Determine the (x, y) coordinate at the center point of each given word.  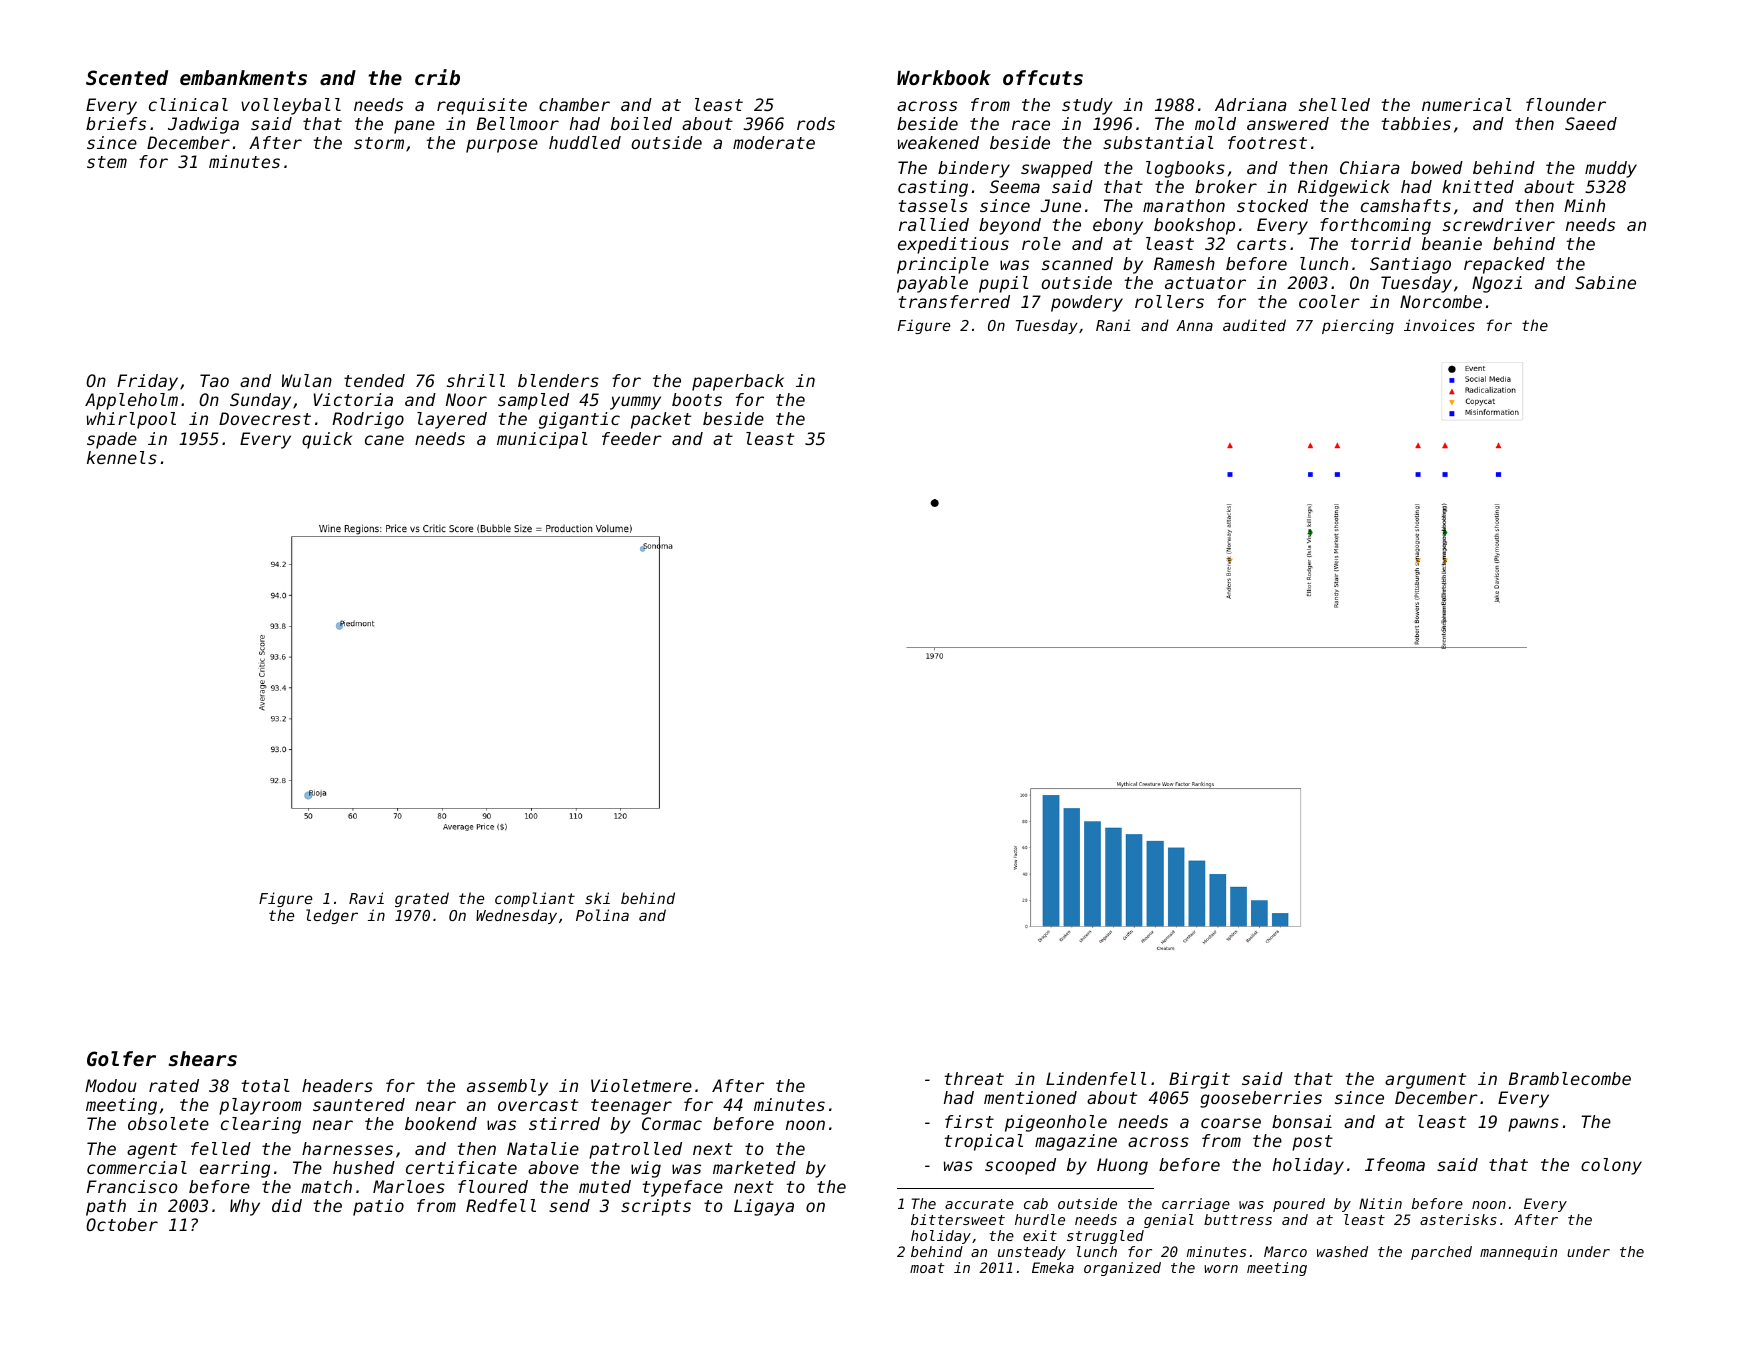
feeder (632, 438)
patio (378, 1207)
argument (1425, 1081)
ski (597, 898)
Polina (602, 915)
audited (1254, 325)
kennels (122, 457)
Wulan (307, 380)
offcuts (1043, 77)
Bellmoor (518, 123)
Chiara (1370, 167)
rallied (934, 224)
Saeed (1591, 123)
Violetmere (641, 1085)
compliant (535, 899)
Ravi (366, 898)
